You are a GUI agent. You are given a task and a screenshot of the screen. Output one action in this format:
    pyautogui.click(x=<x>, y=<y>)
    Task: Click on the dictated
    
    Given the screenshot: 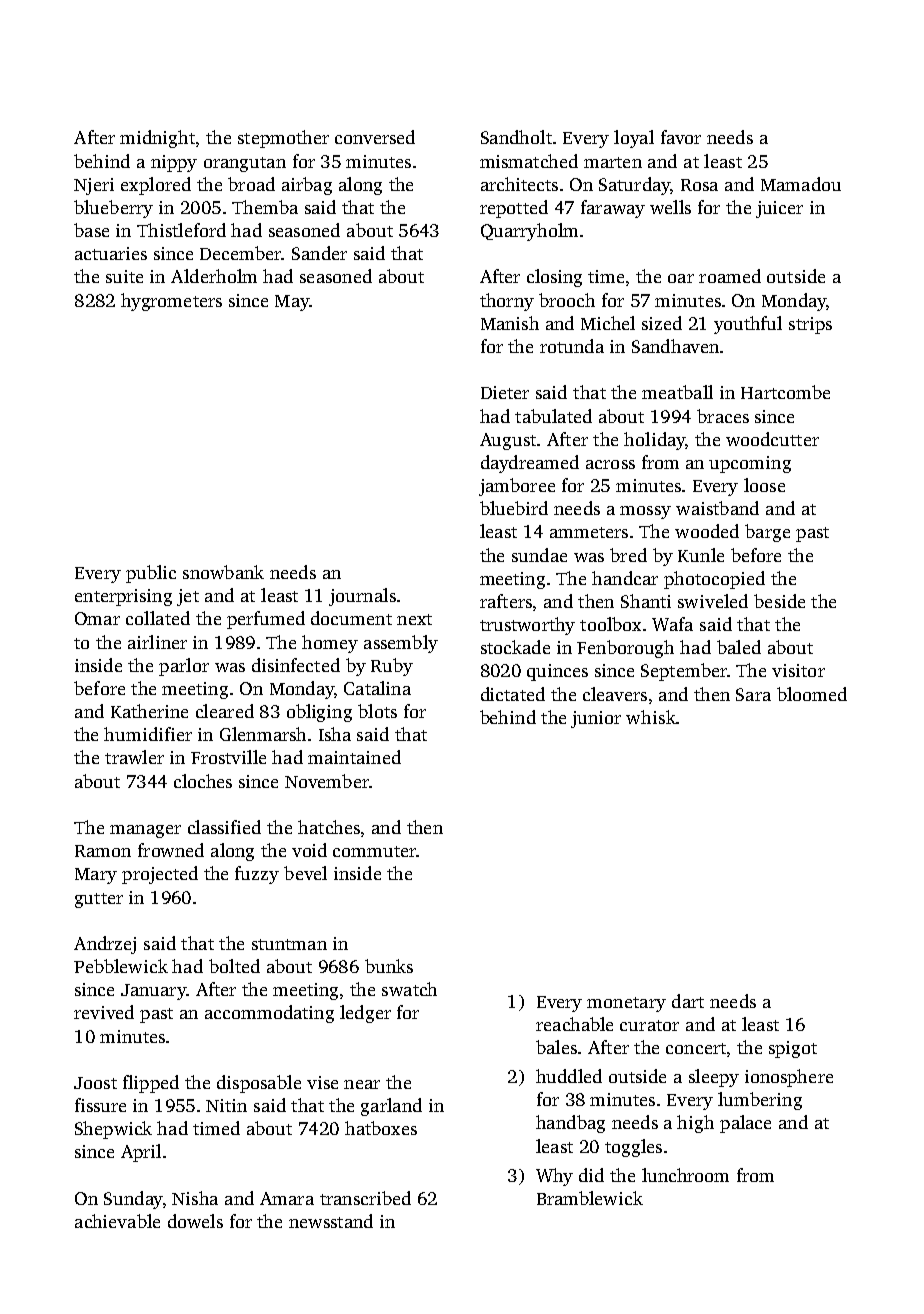 What is the action you would take?
    pyautogui.click(x=513, y=694)
